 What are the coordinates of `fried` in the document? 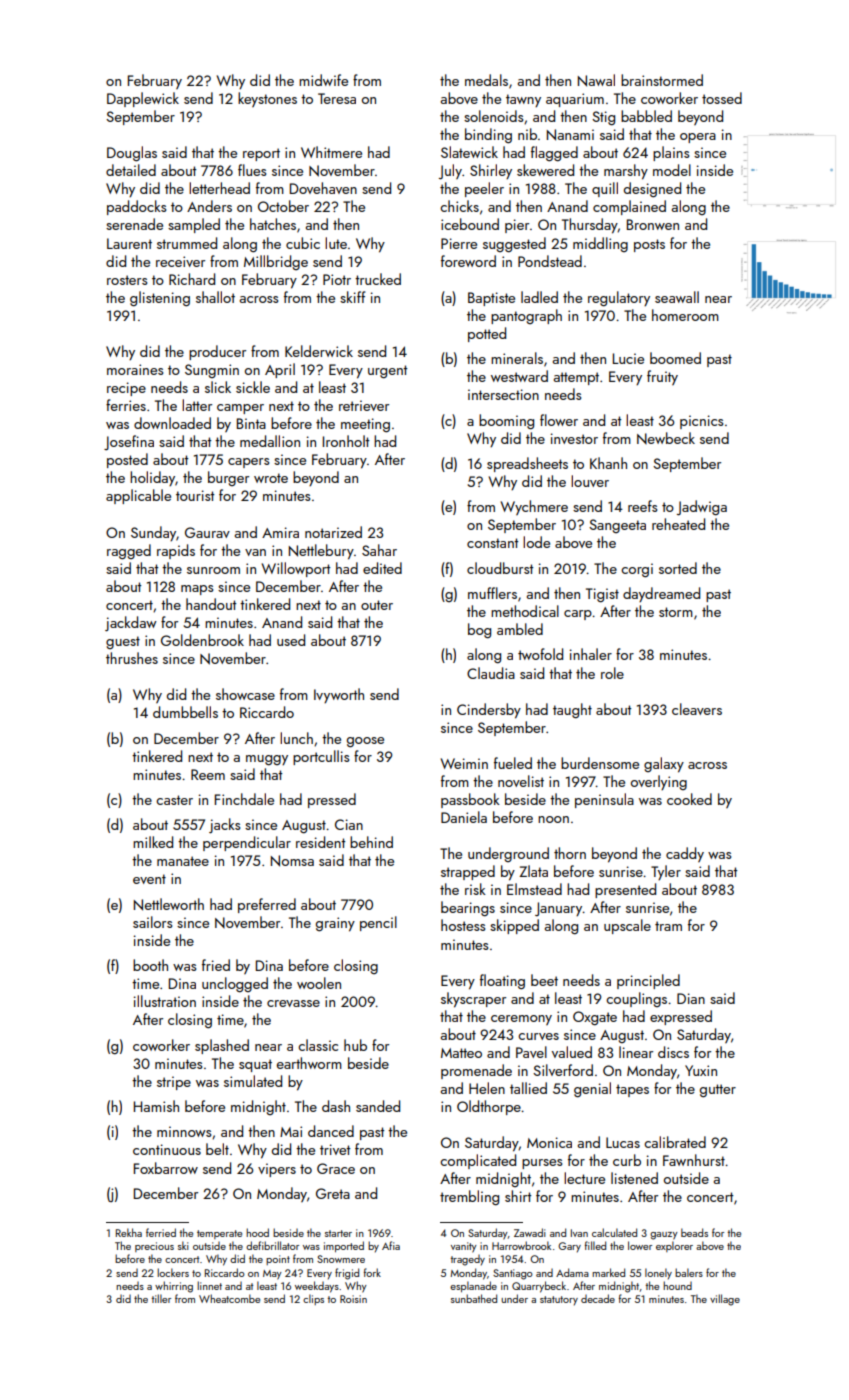 It's located at (216, 965).
